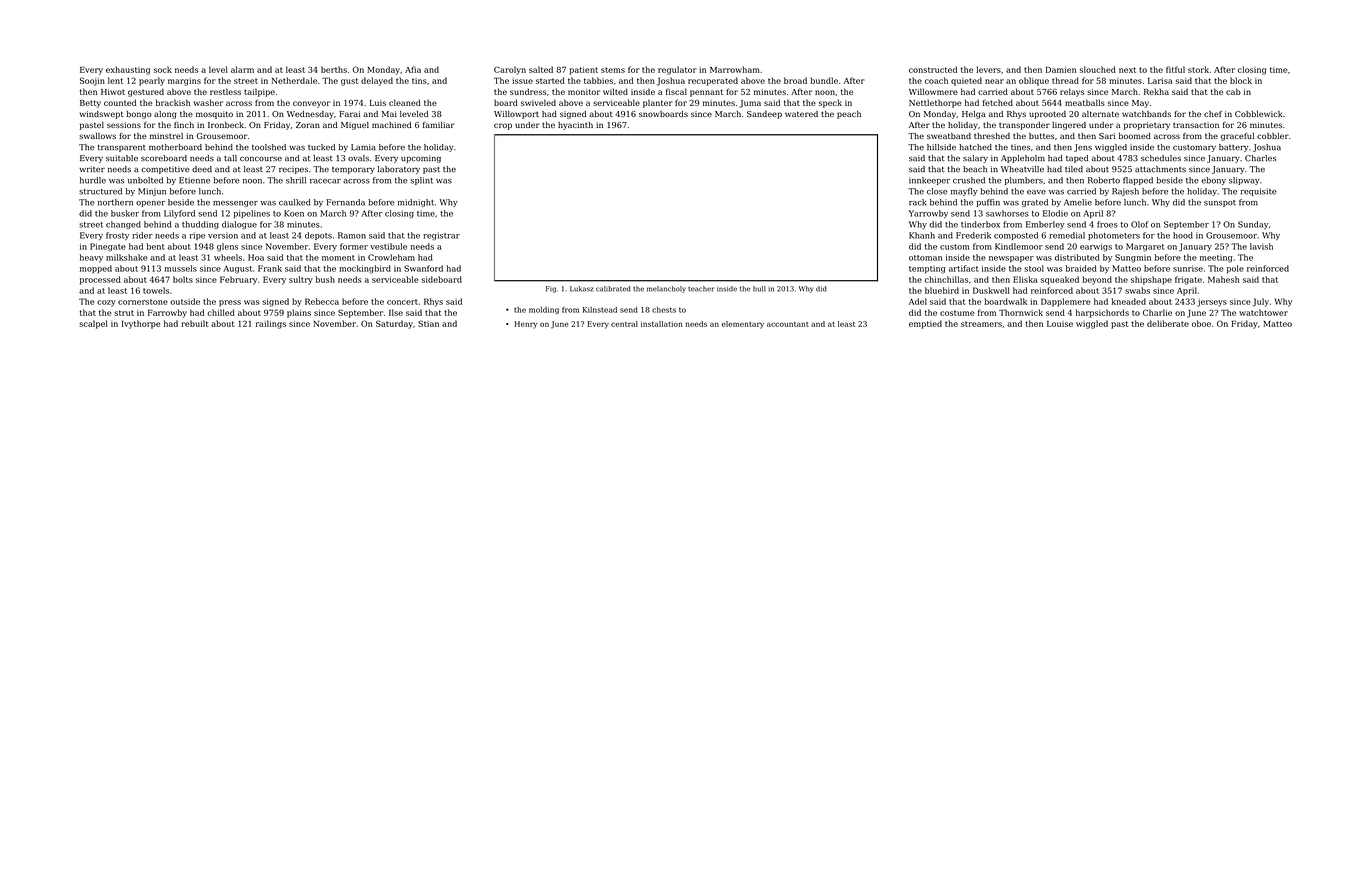 Image resolution: width=1372 pixels, height=887 pixels. Describe the element at coordinates (925, 258) in the screenshot. I see `ottoman` at that location.
